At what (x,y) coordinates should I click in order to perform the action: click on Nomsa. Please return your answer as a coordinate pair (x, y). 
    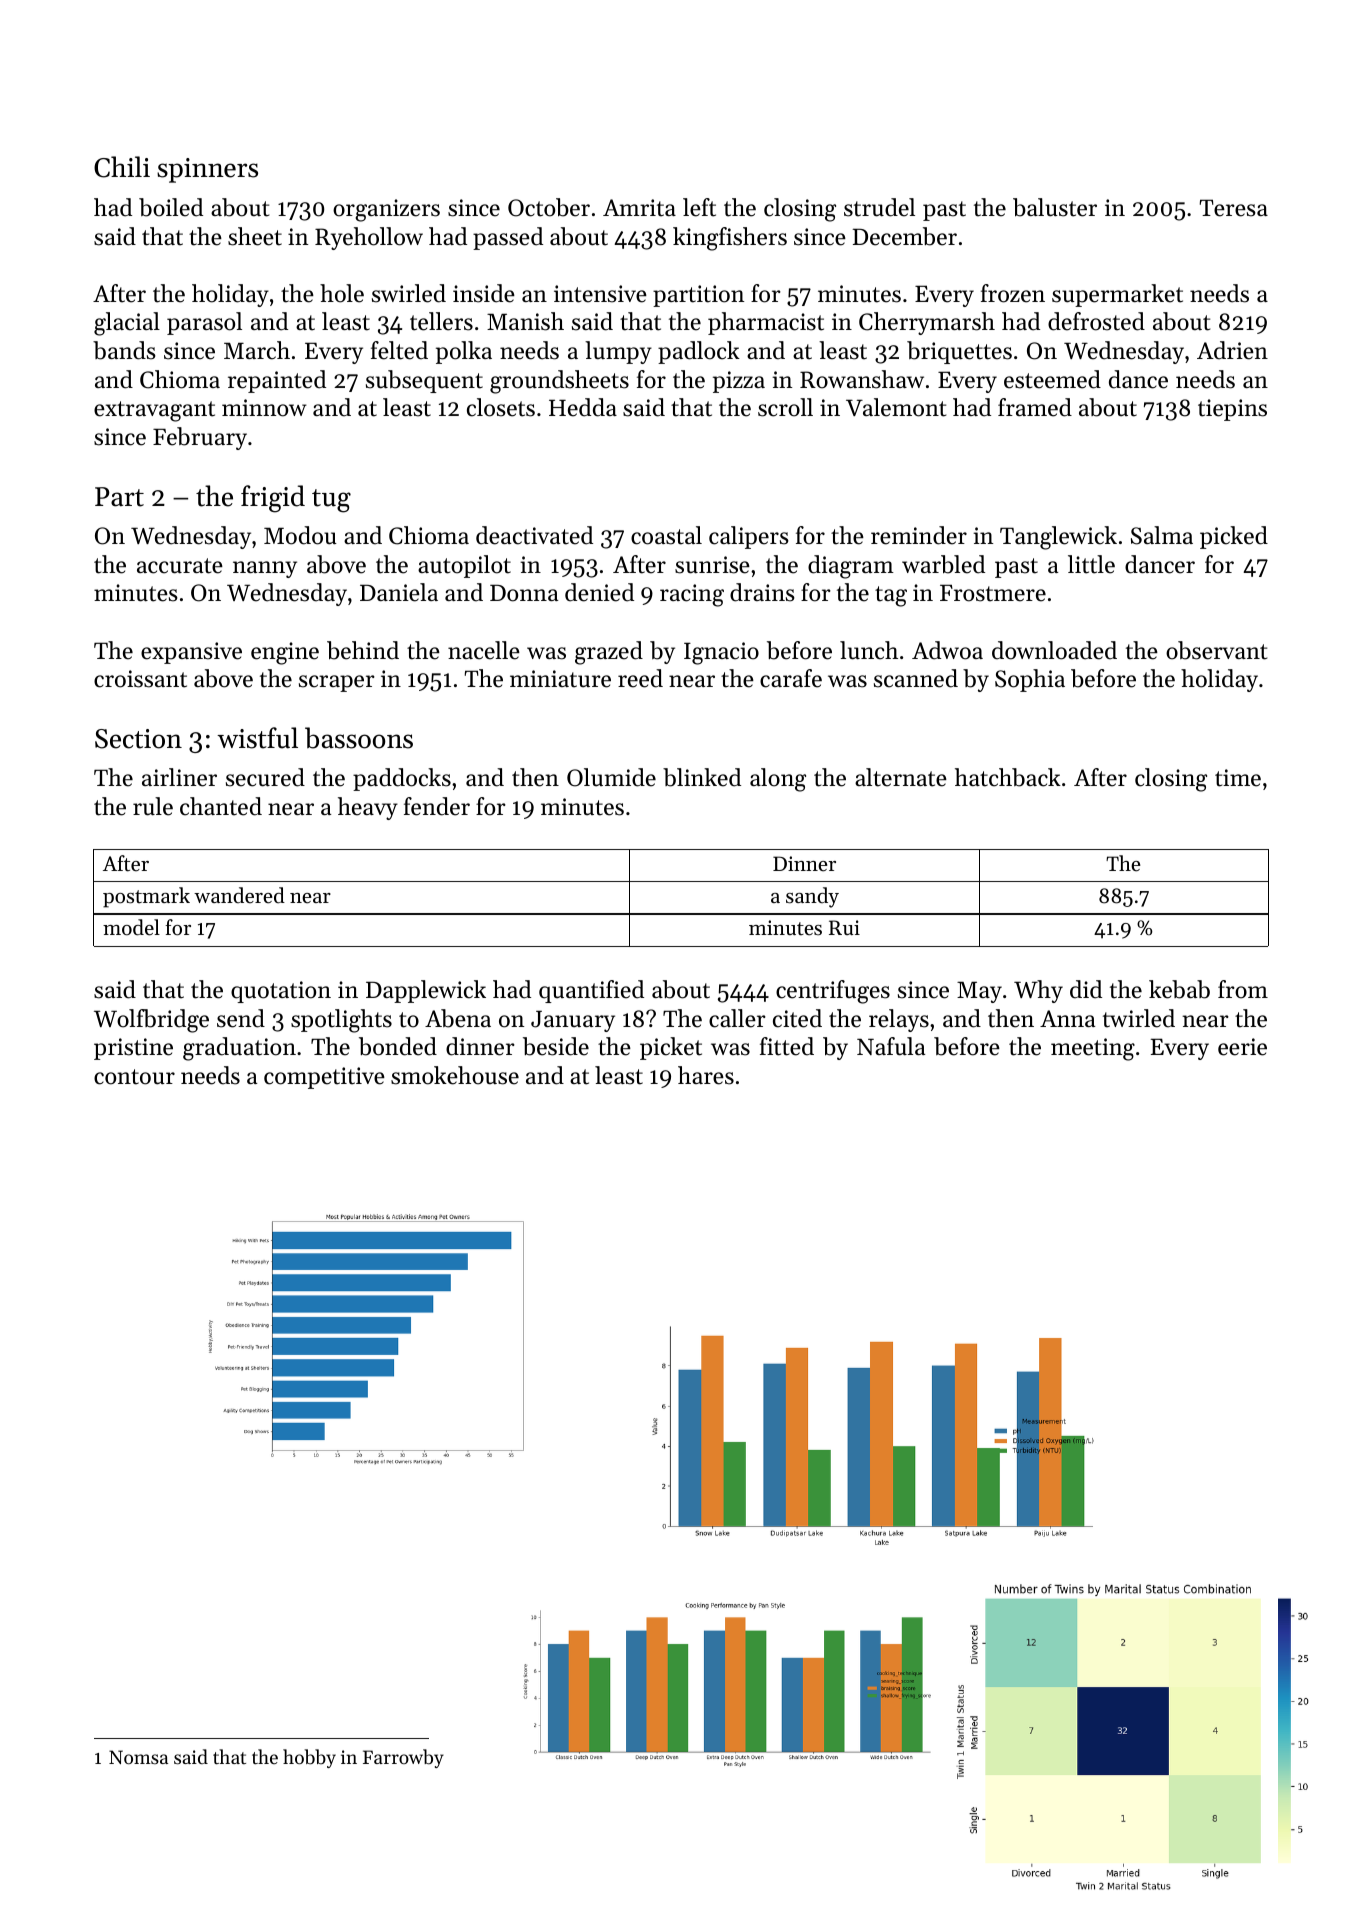
    Looking at the image, I should click on (138, 1757).
